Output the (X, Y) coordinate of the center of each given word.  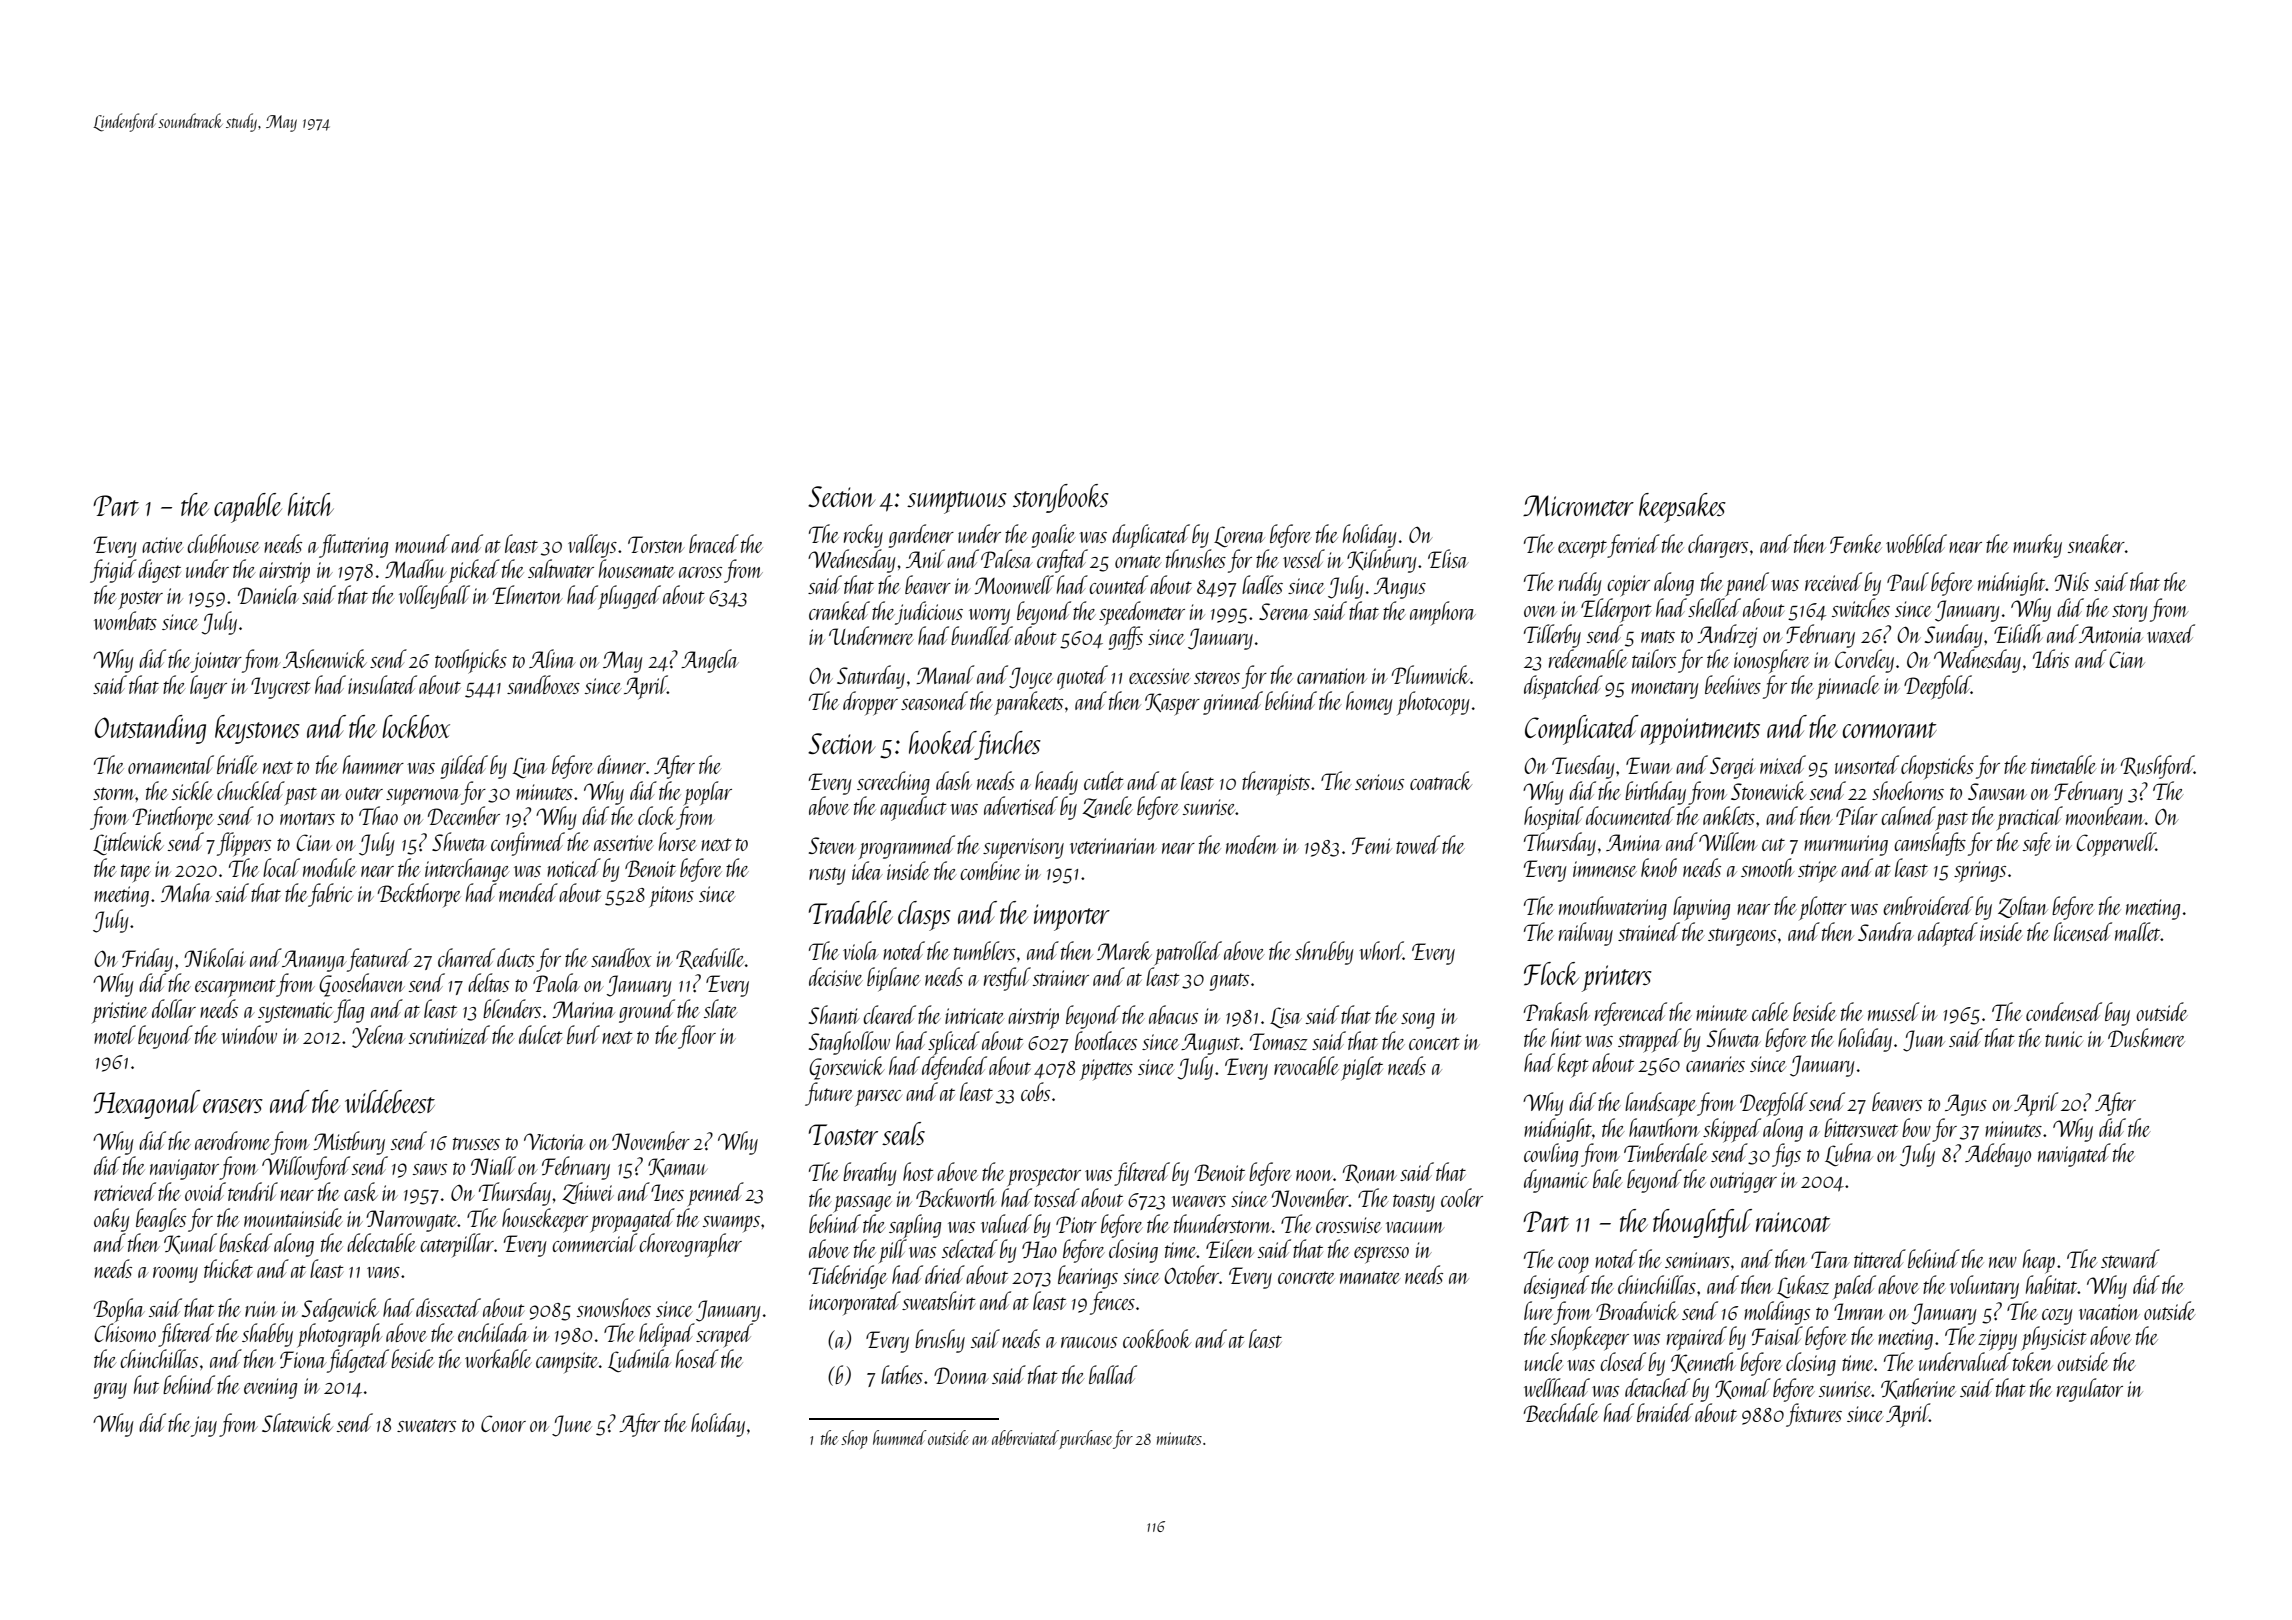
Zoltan (2023, 907)
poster (140, 600)
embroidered (1928, 905)
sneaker (2096, 543)
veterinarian (1113, 846)
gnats (1229, 982)
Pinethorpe (173, 818)
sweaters (426, 1425)
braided (1665, 1412)
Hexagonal (146, 1104)
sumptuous (957, 502)
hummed (900, 1437)
